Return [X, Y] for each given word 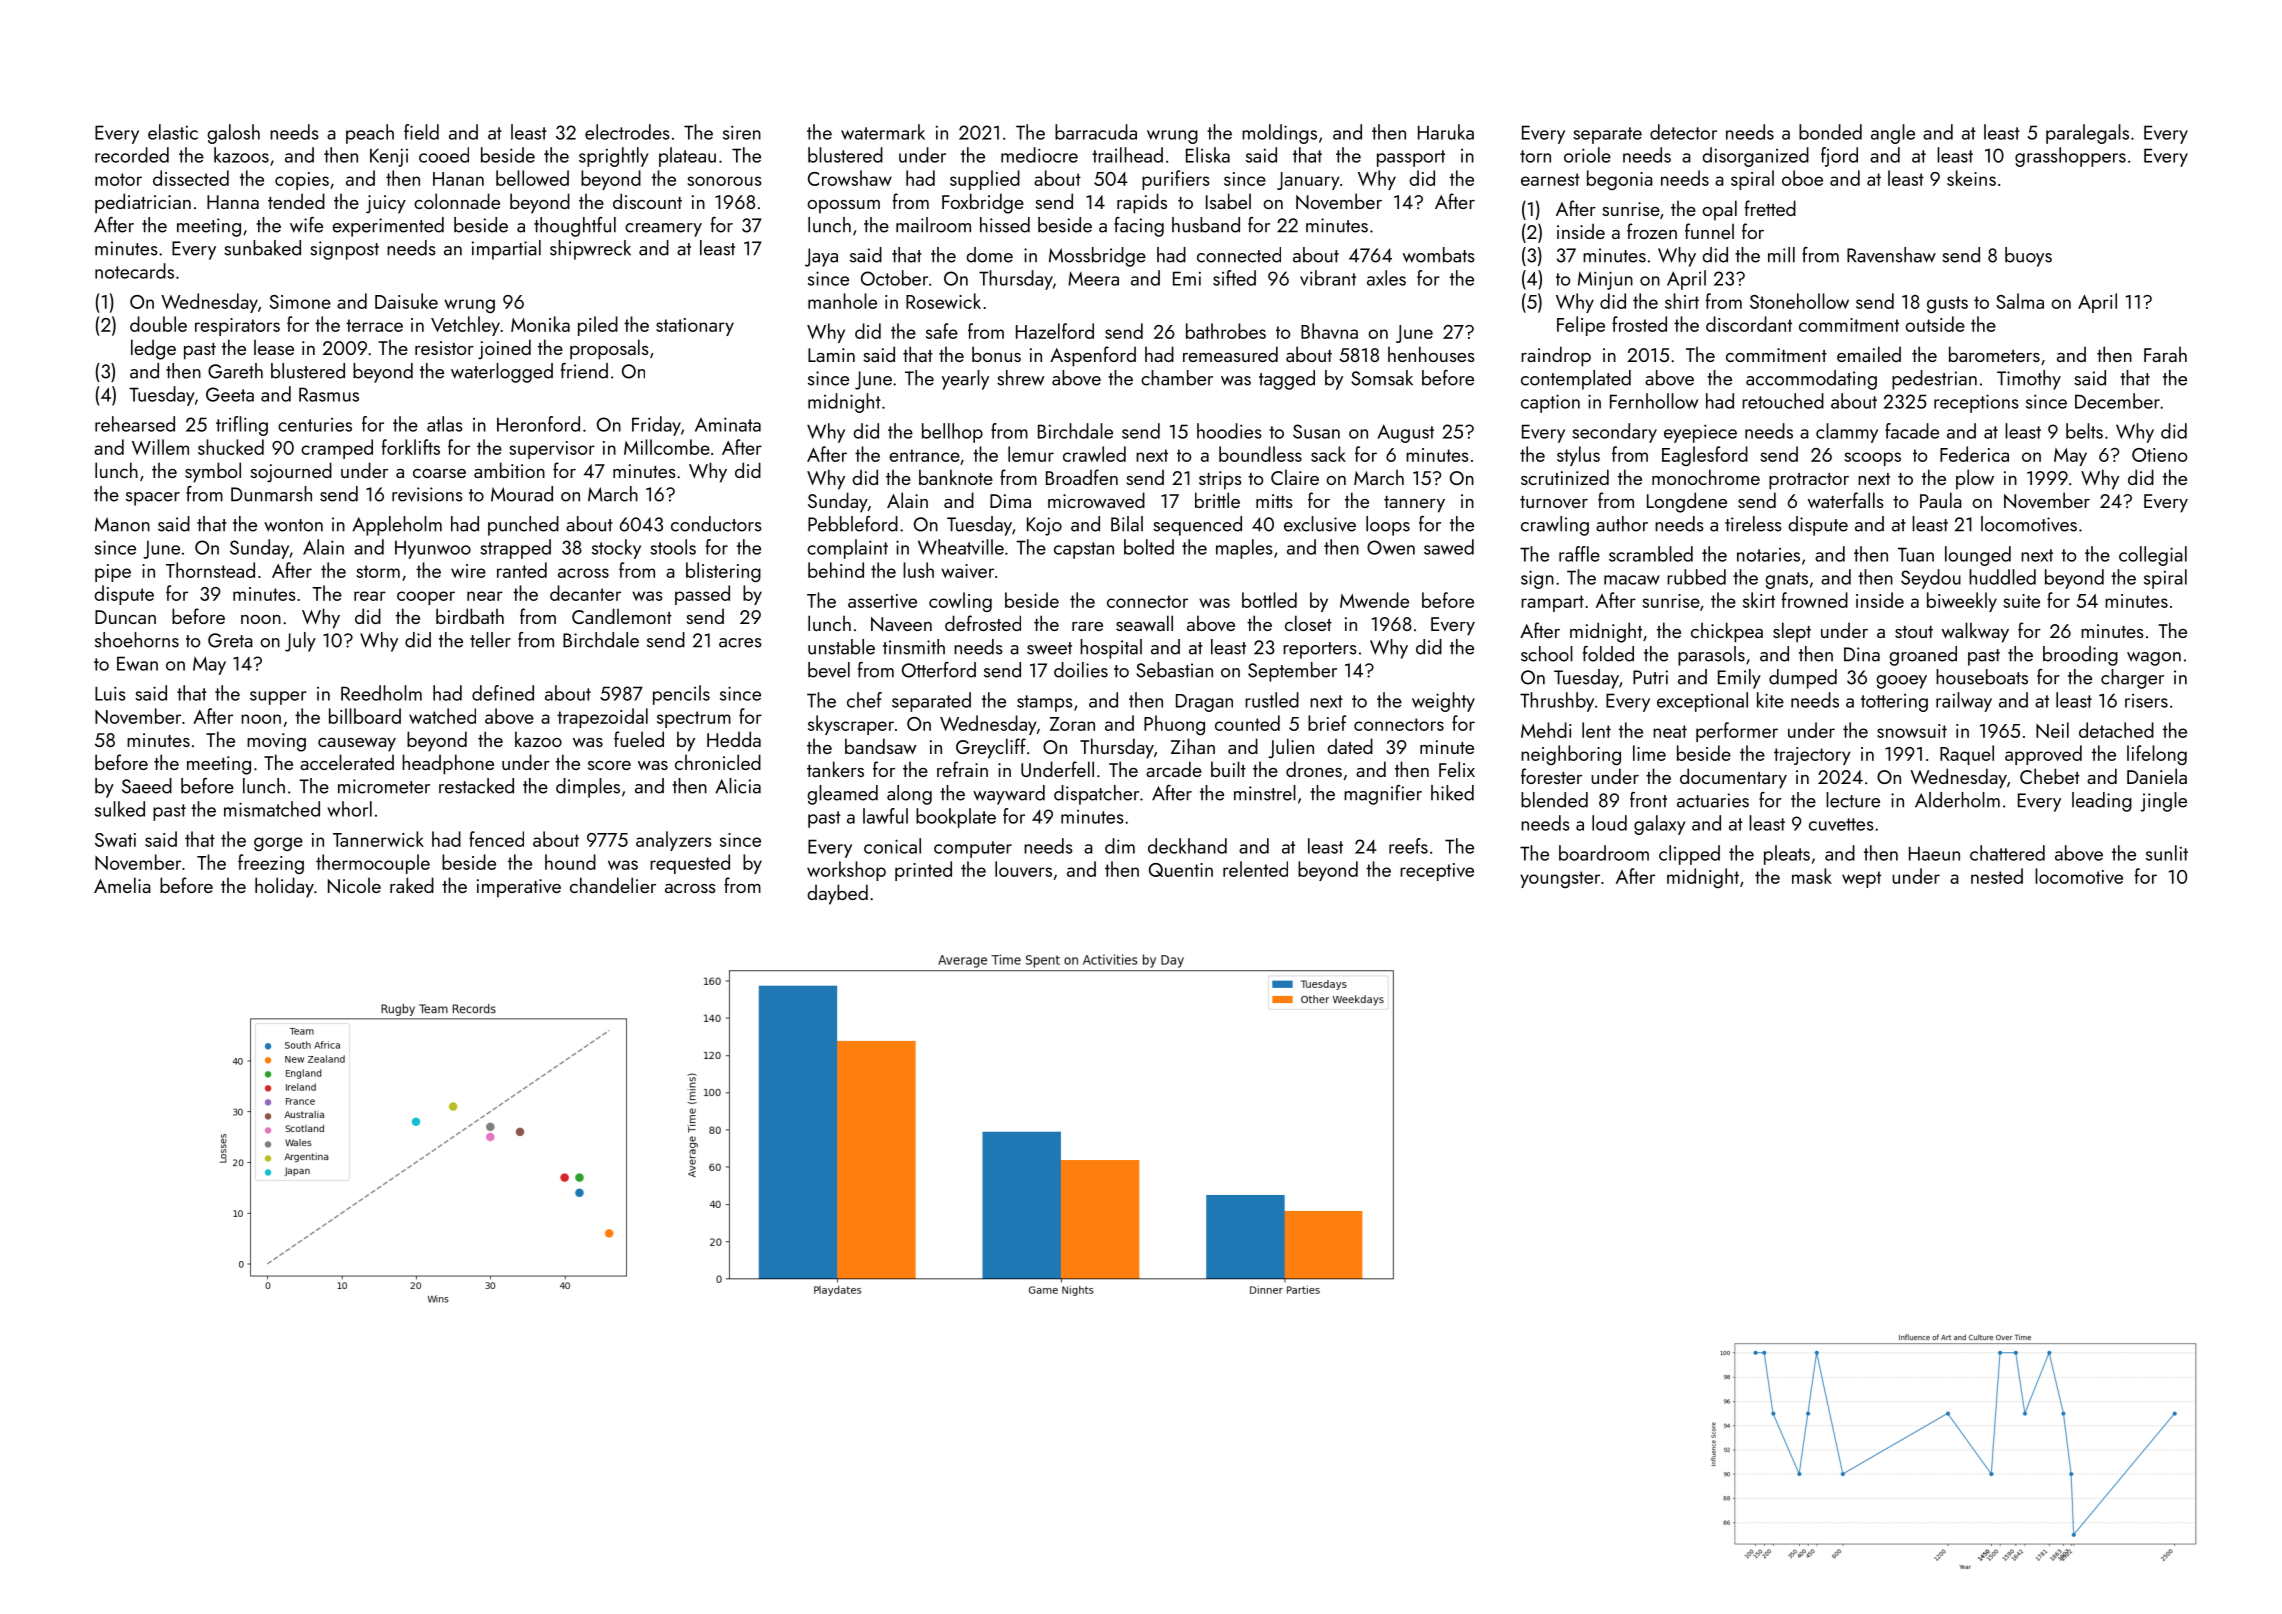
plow [1975, 479]
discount [647, 201]
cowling [960, 602]
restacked [476, 786]
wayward [1009, 795]
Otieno [2159, 455]
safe [942, 331]
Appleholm [397, 526]
